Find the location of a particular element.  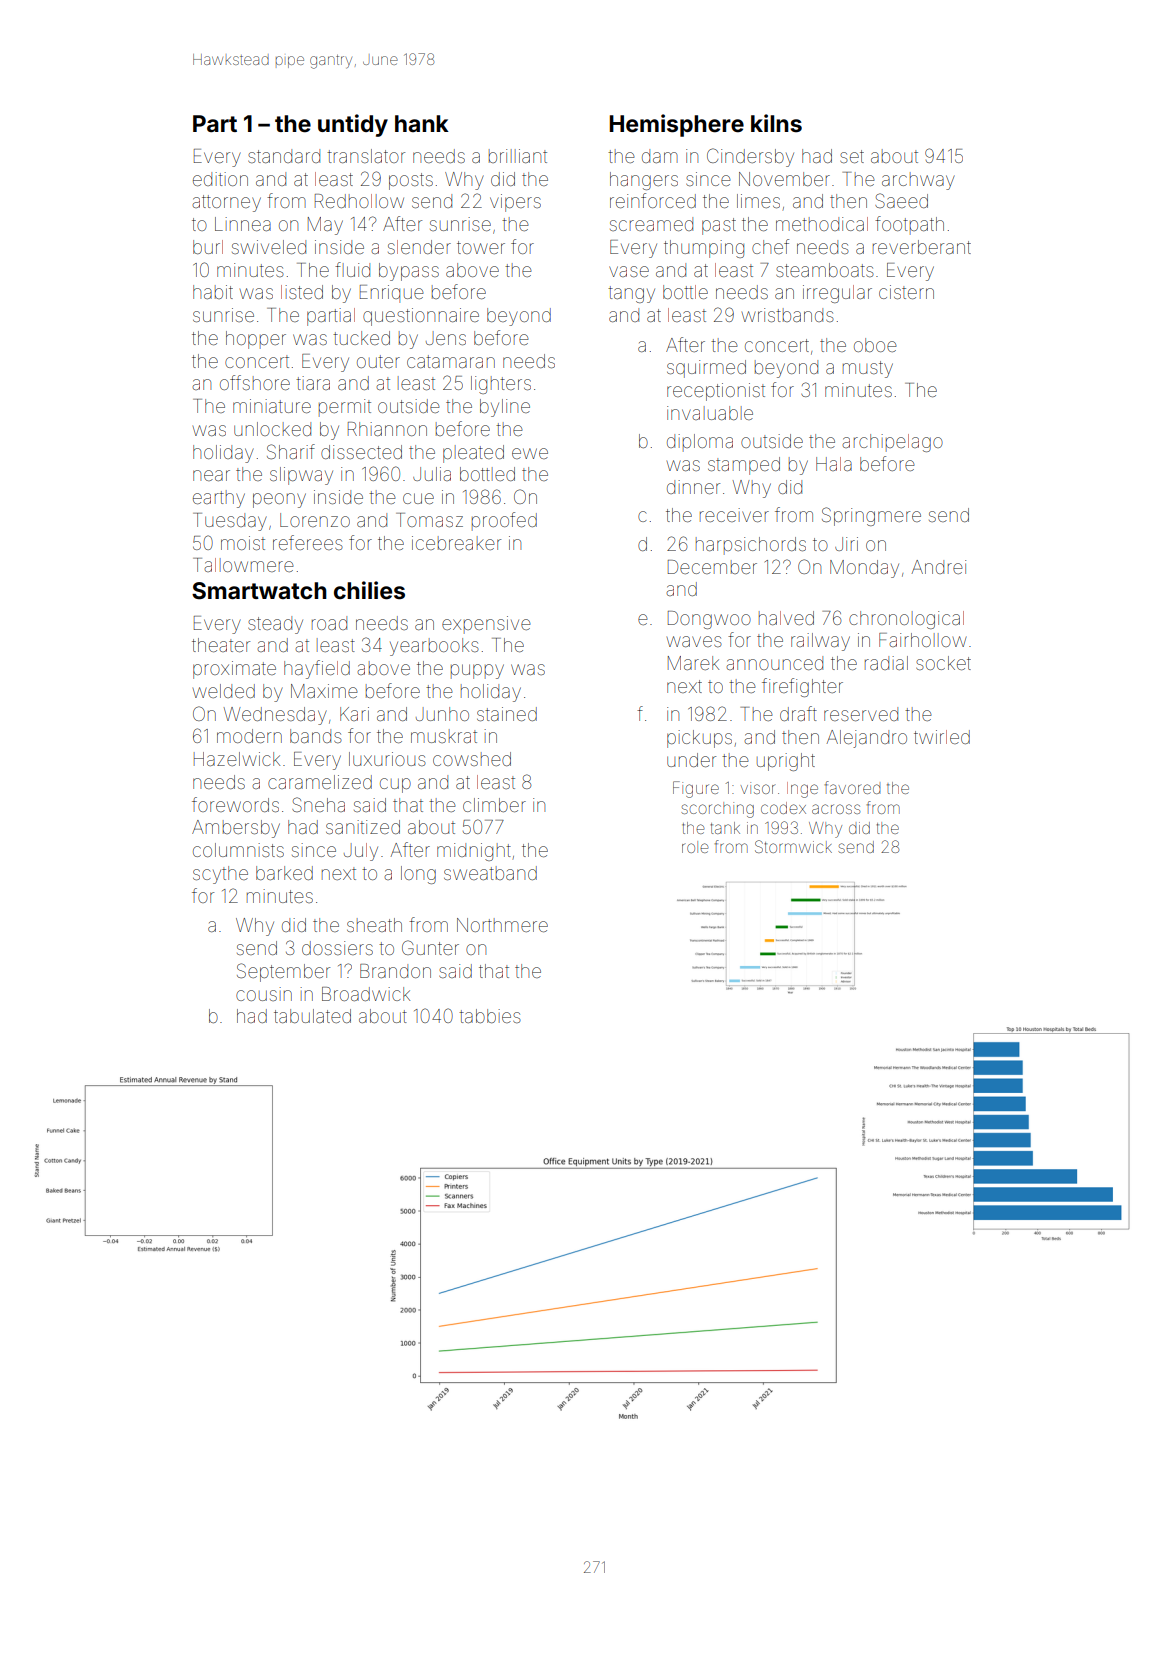

kilns is located at coordinates (776, 123).
